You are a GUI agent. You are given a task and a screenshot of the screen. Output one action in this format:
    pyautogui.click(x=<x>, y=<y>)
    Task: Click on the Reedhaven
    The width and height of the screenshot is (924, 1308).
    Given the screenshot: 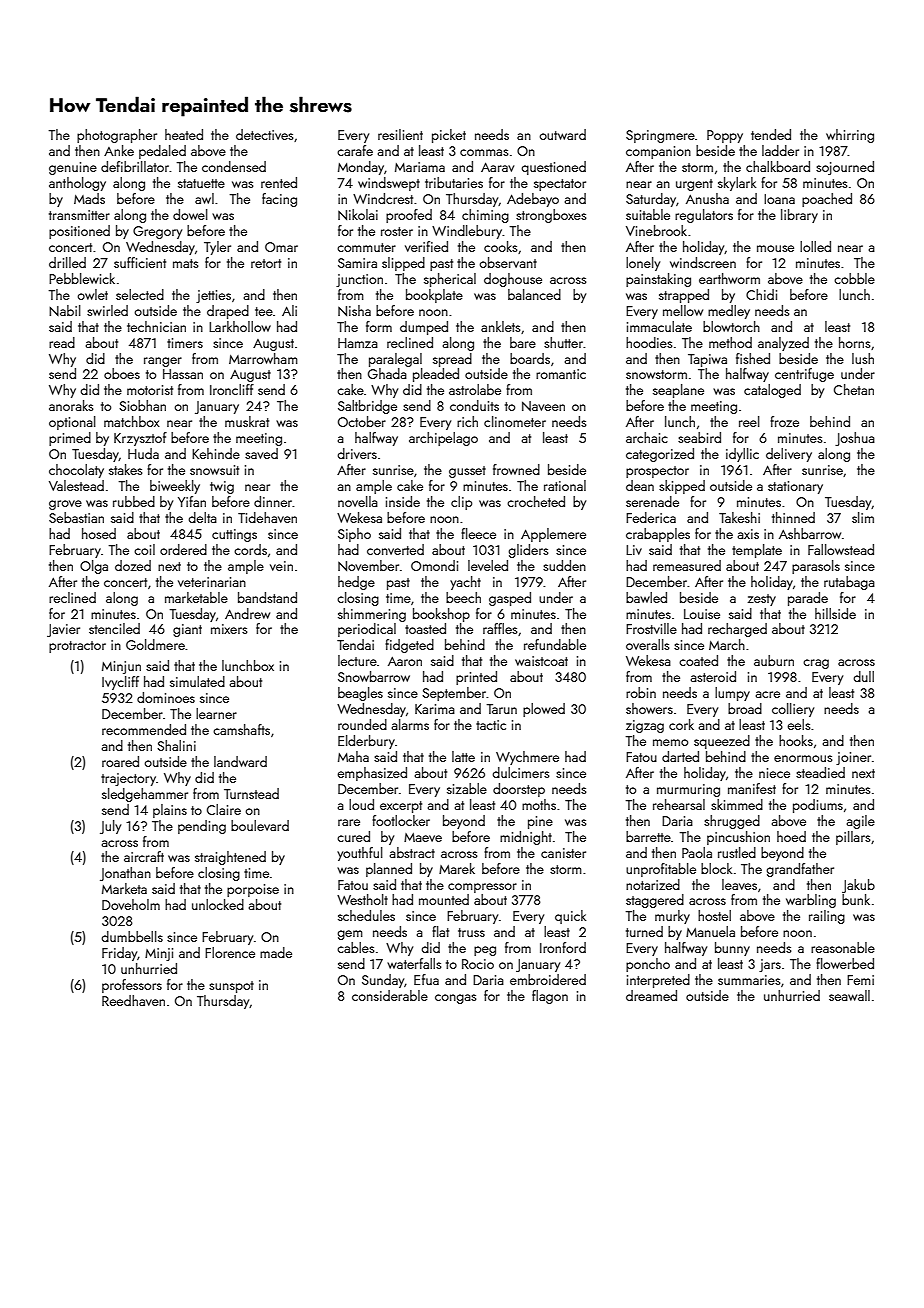 What is the action you would take?
    pyautogui.click(x=133, y=1000)
